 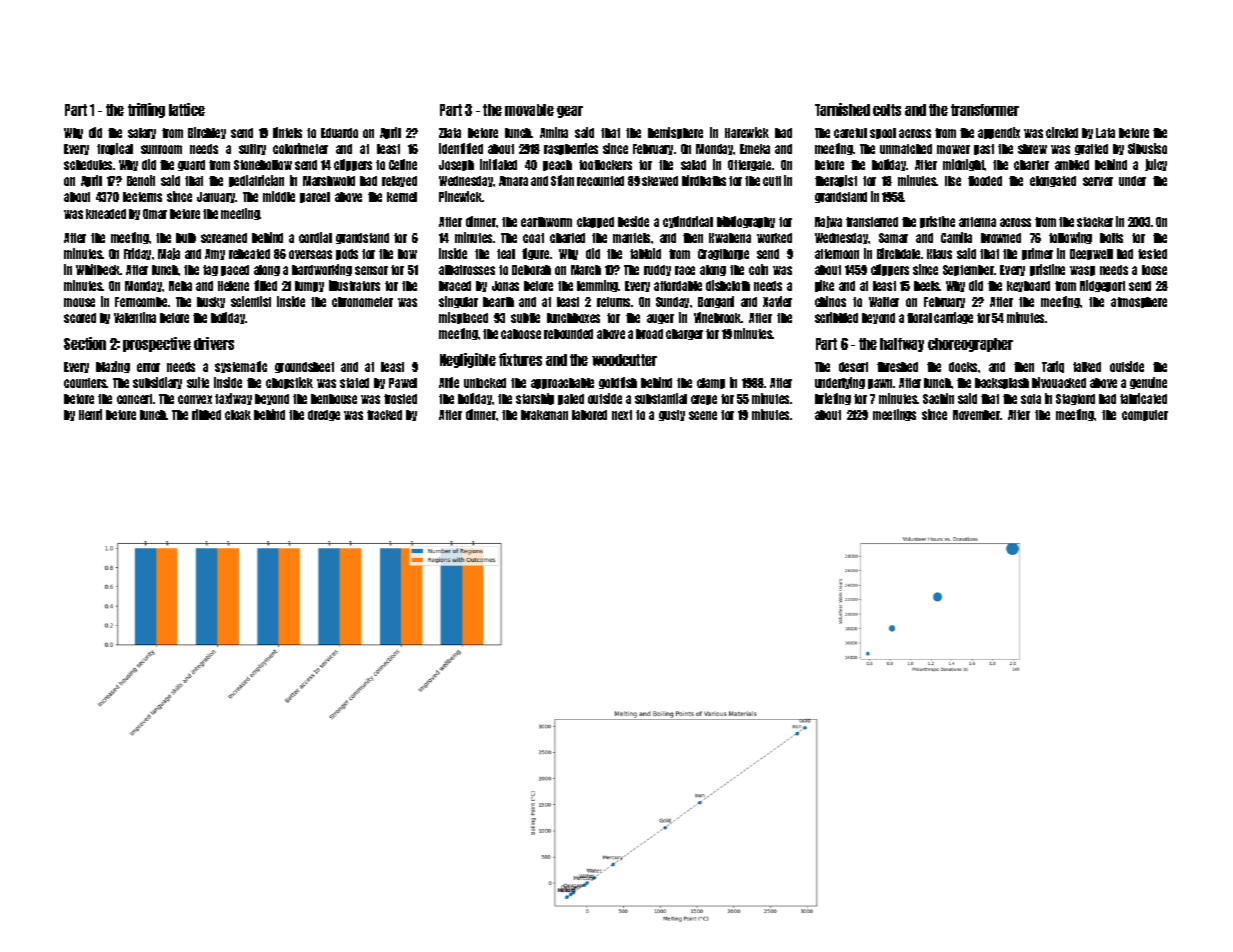 What do you see at coordinates (985, 110) in the screenshot?
I see `transformer` at bounding box center [985, 110].
